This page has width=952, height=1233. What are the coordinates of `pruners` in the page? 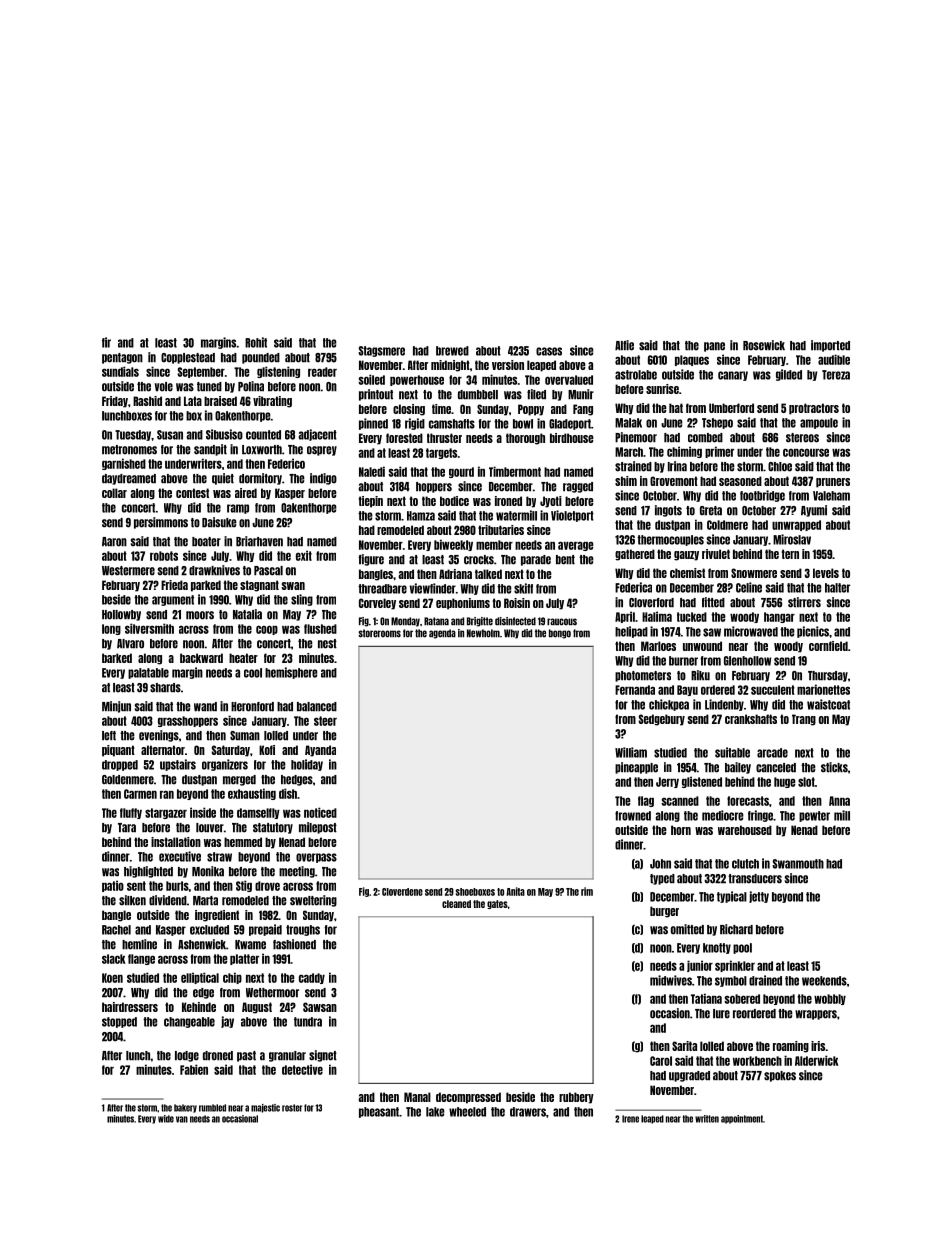 It's located at (833, 483).
